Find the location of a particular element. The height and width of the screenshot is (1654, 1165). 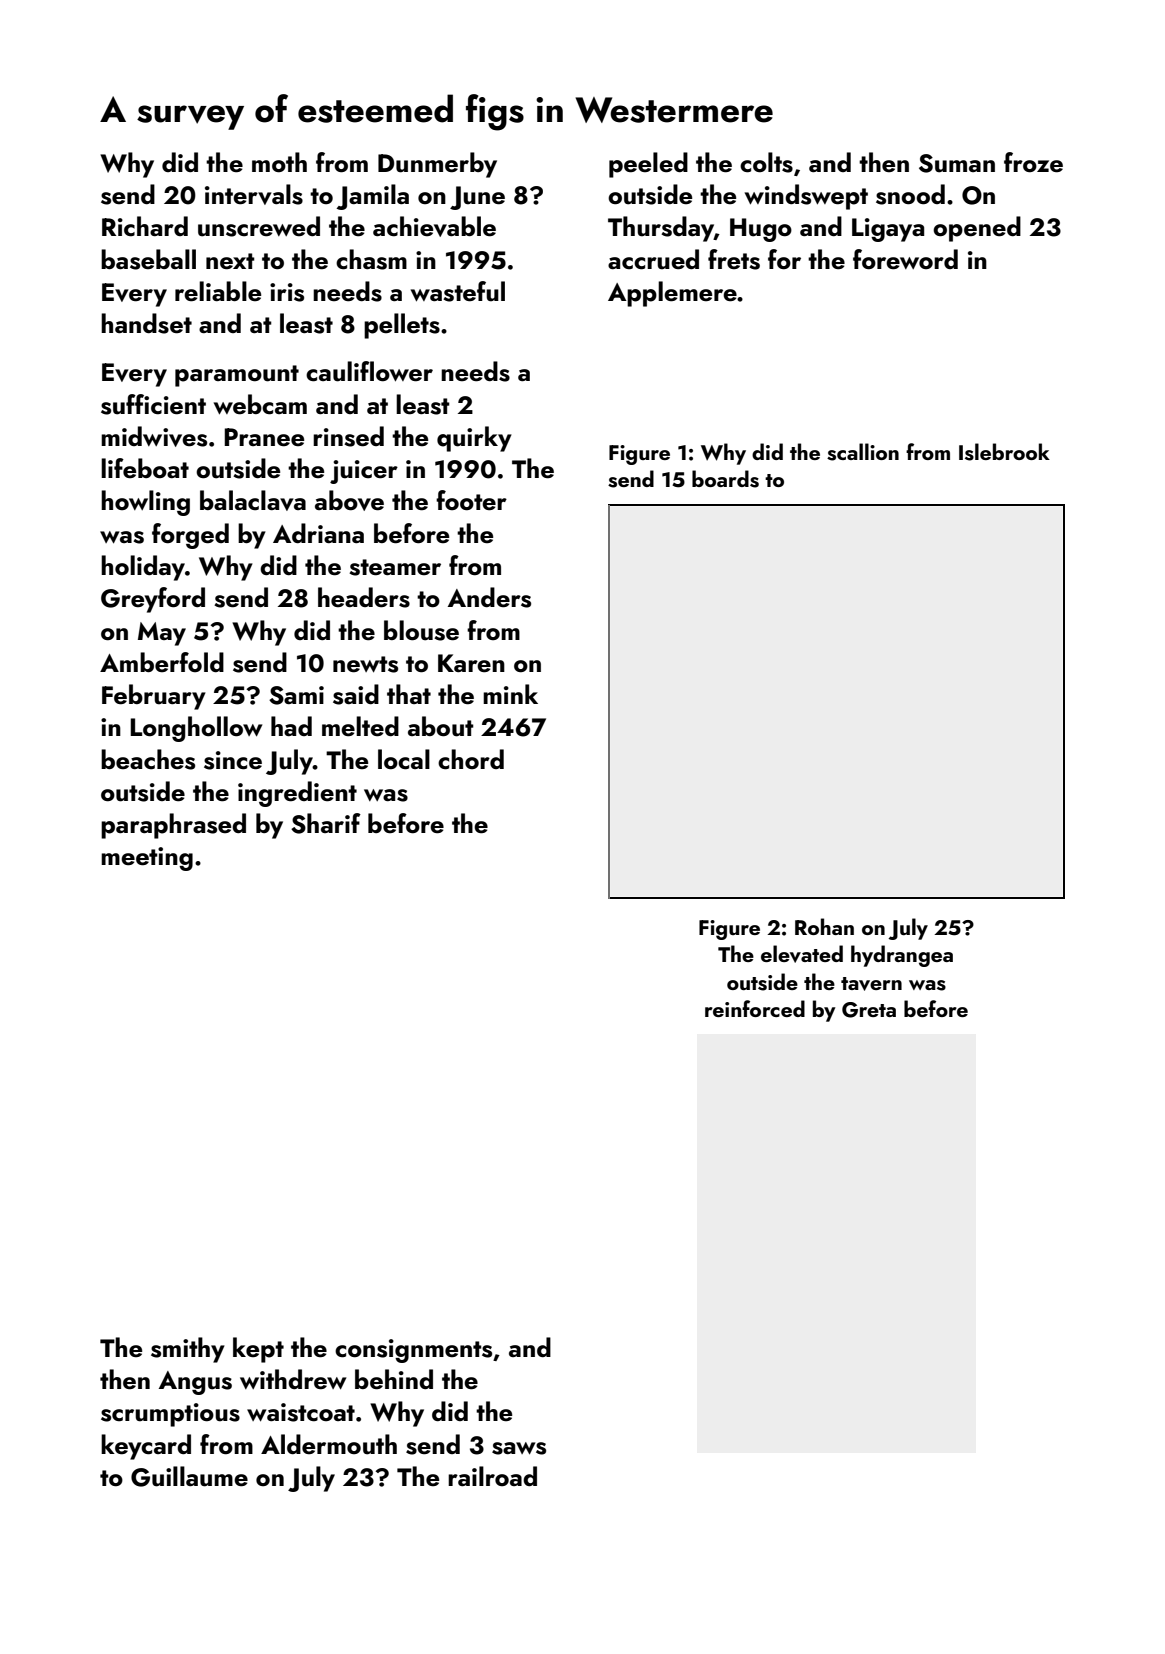

railroad is located at coordinates (492, 1476).
